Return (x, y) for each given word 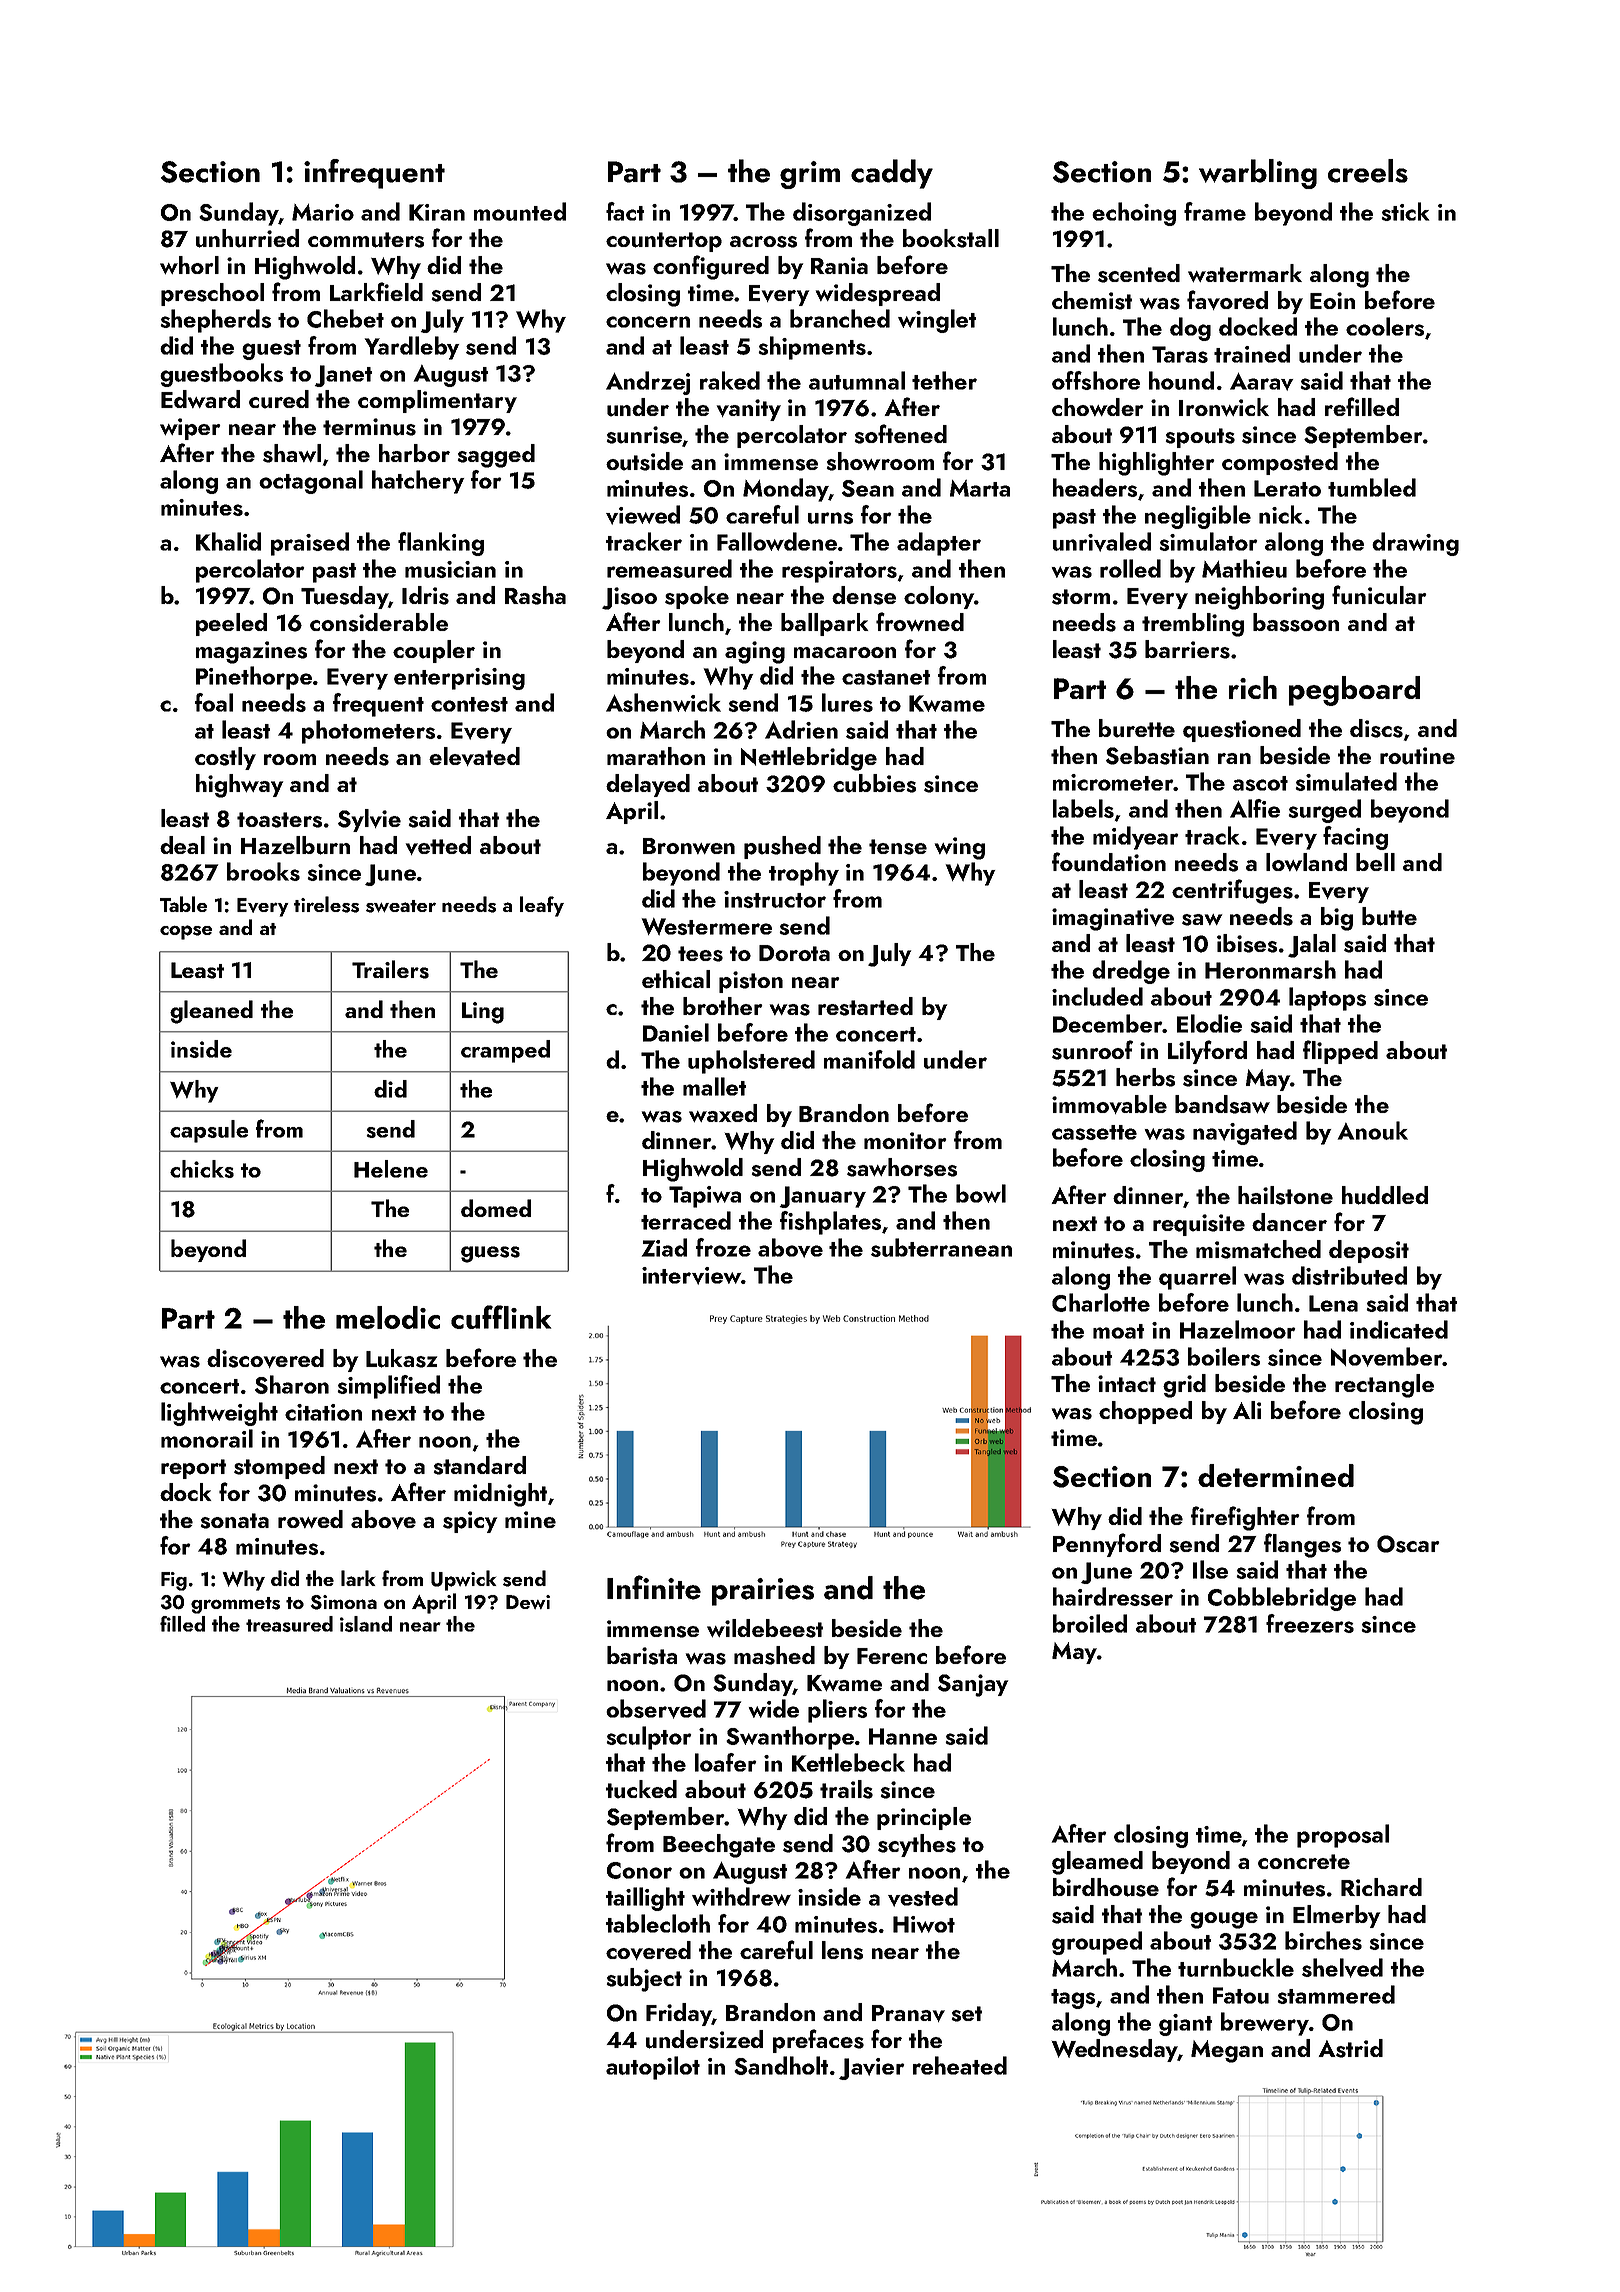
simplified (388, 1387)
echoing (1134, 214)
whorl (189, 265)
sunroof (1092, 1050)
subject (644, 1980)
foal (214, 702)
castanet (886, 677)
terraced (686, 1220)
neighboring (1259, 598)
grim (810, 175)
